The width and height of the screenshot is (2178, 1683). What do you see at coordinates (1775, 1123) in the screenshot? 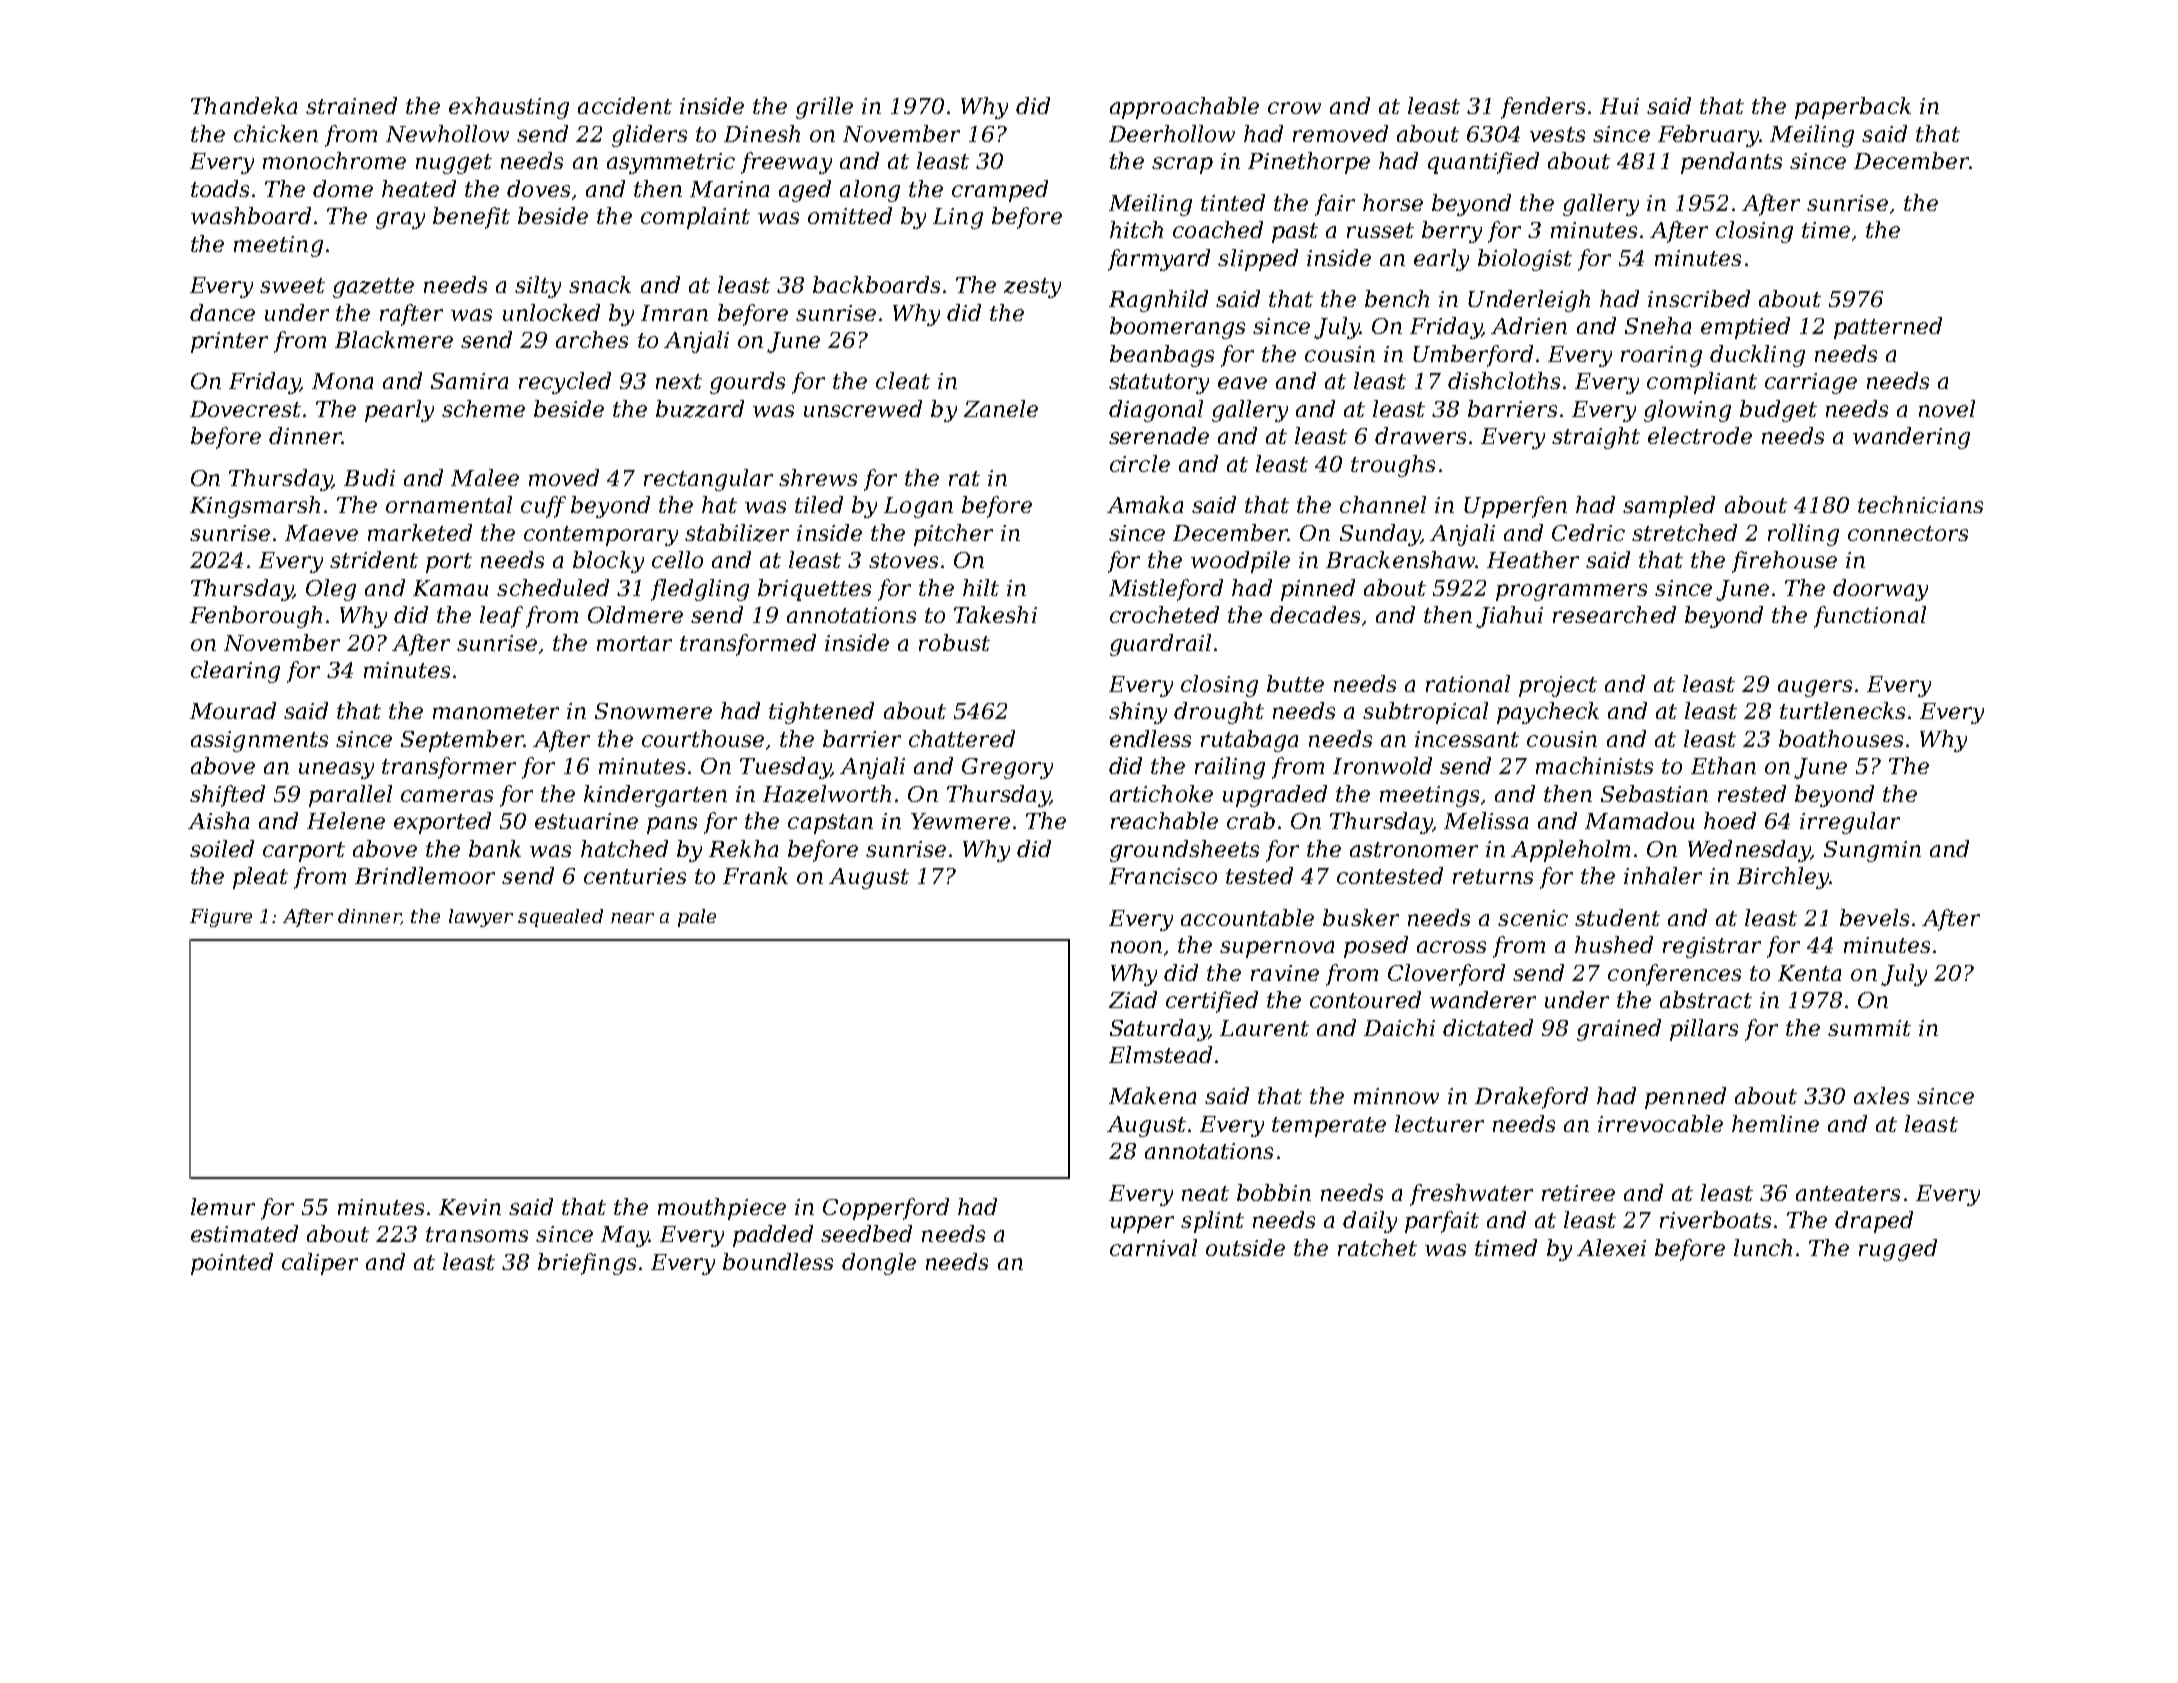
I see `hemline` at bounding box center [1775, 1123].
